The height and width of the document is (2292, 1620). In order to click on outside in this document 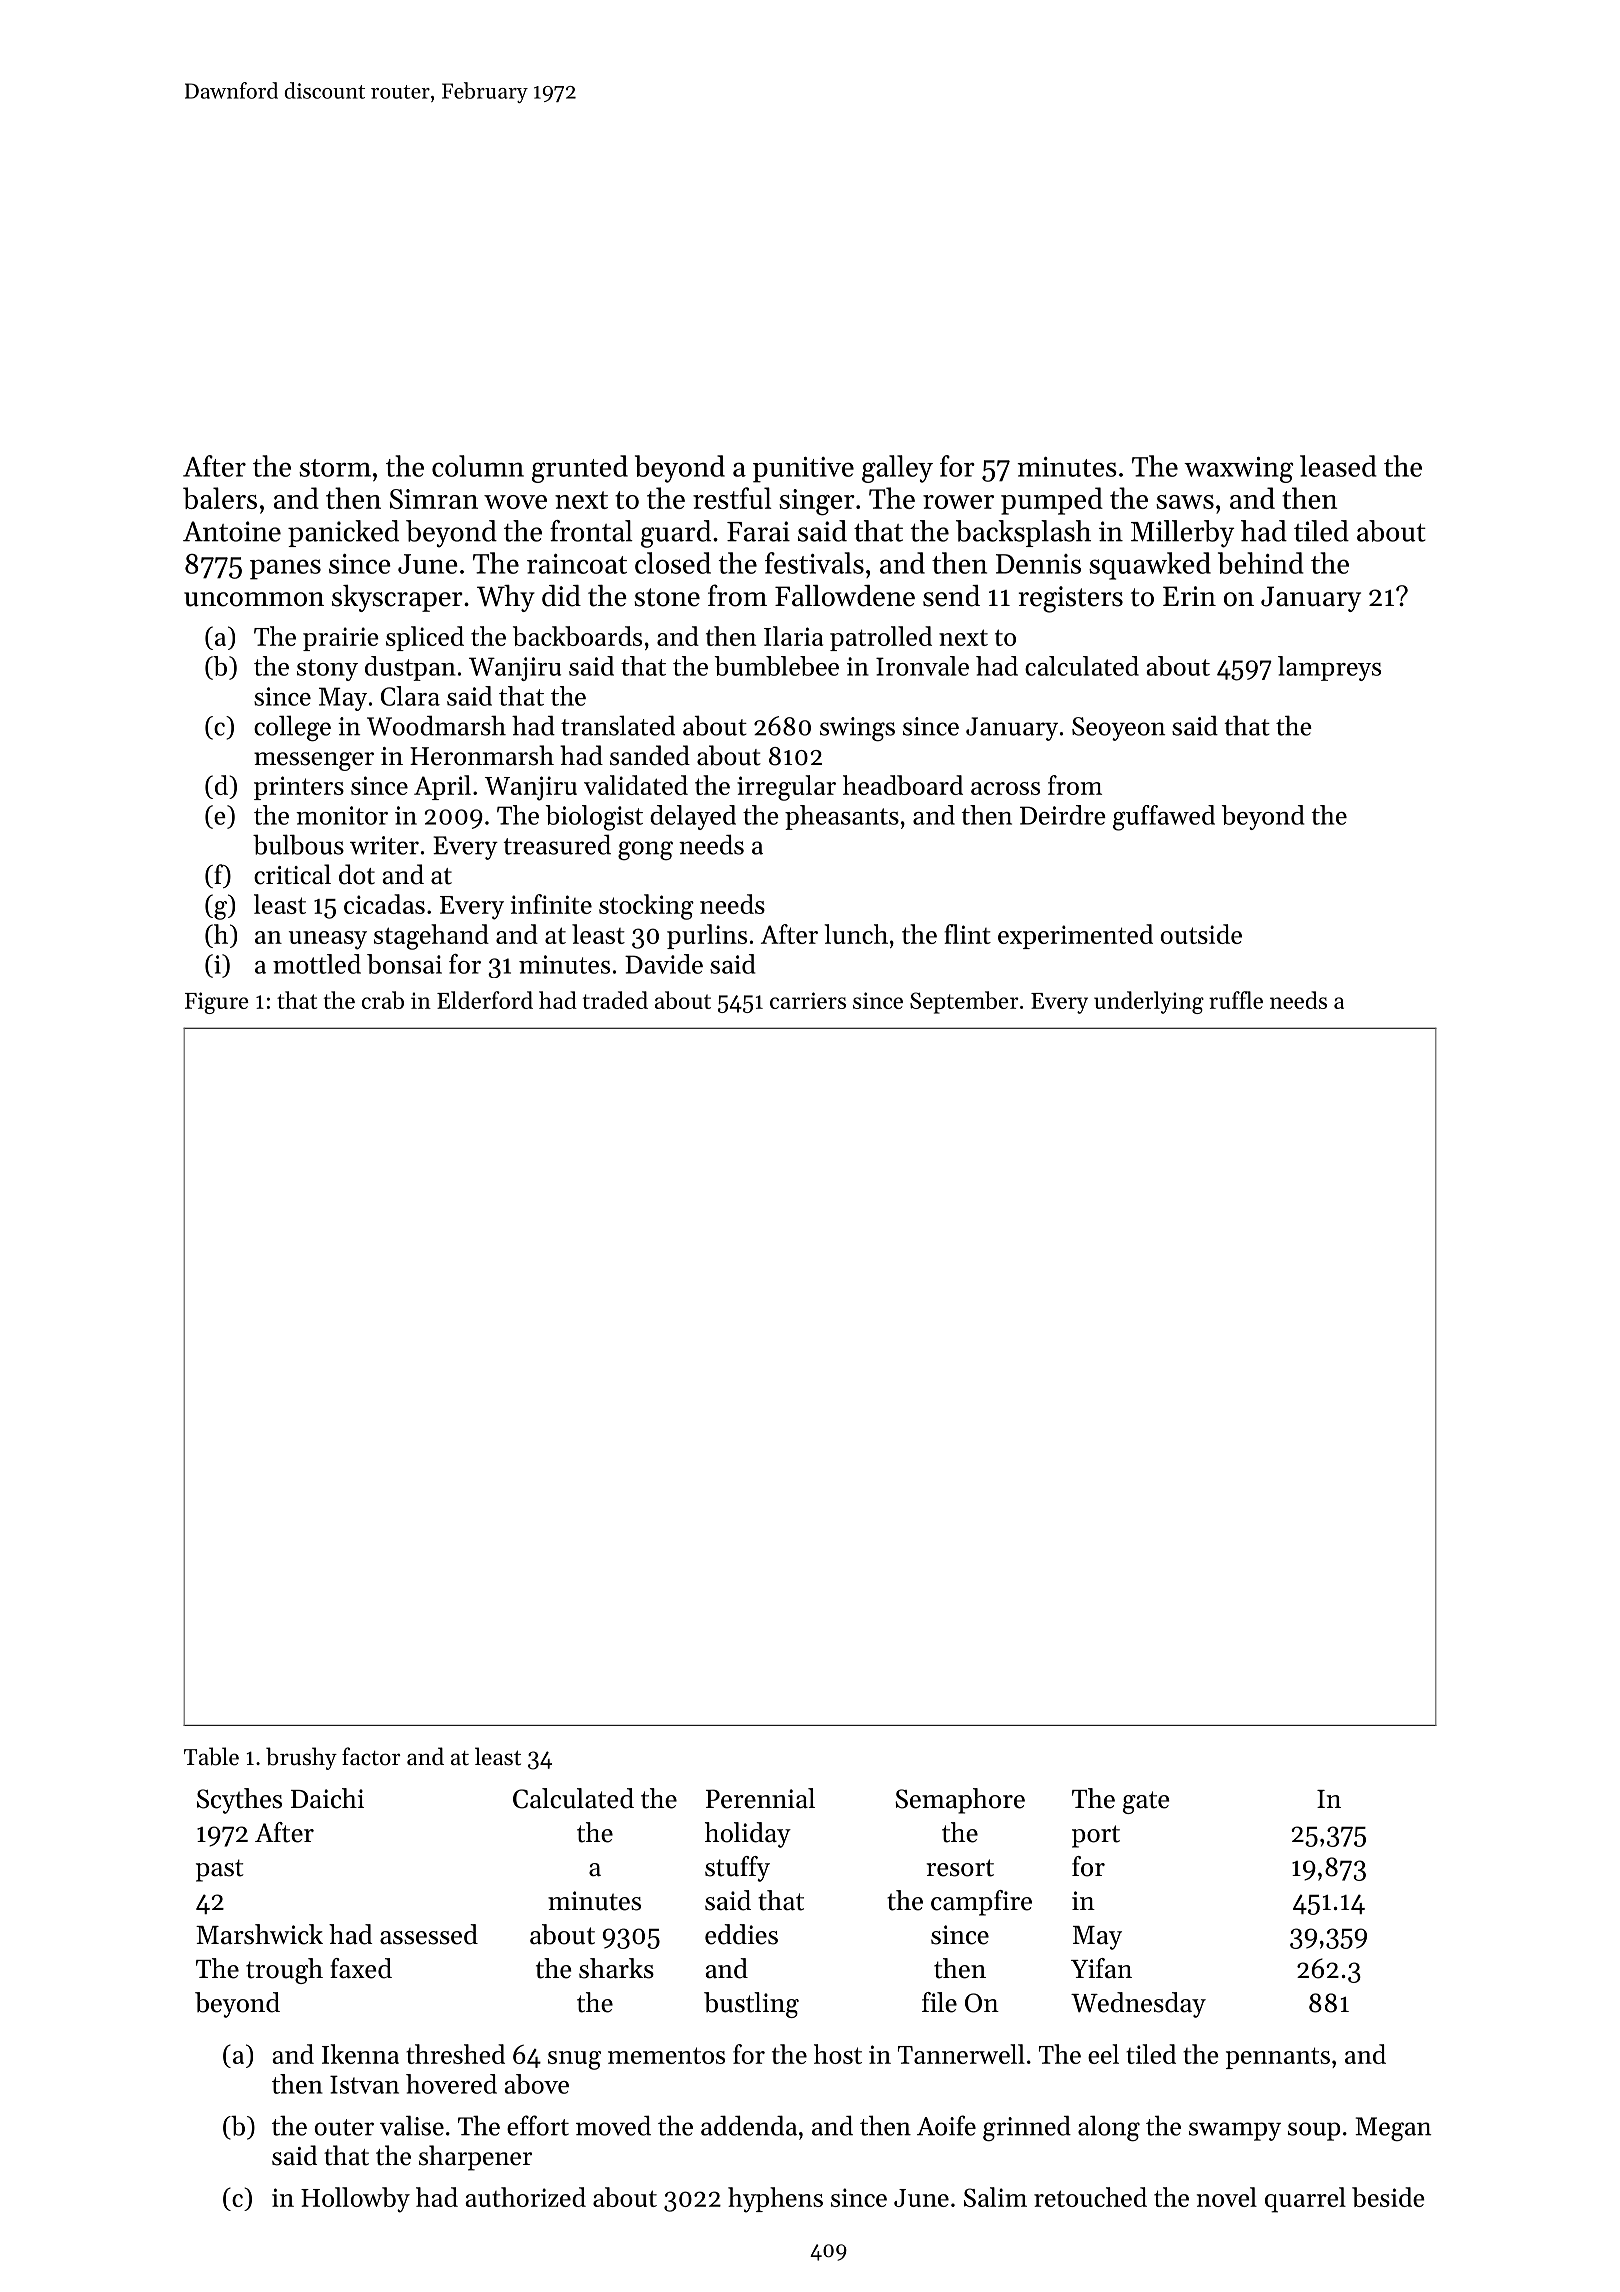, I will do `click(1201, 934)`.
